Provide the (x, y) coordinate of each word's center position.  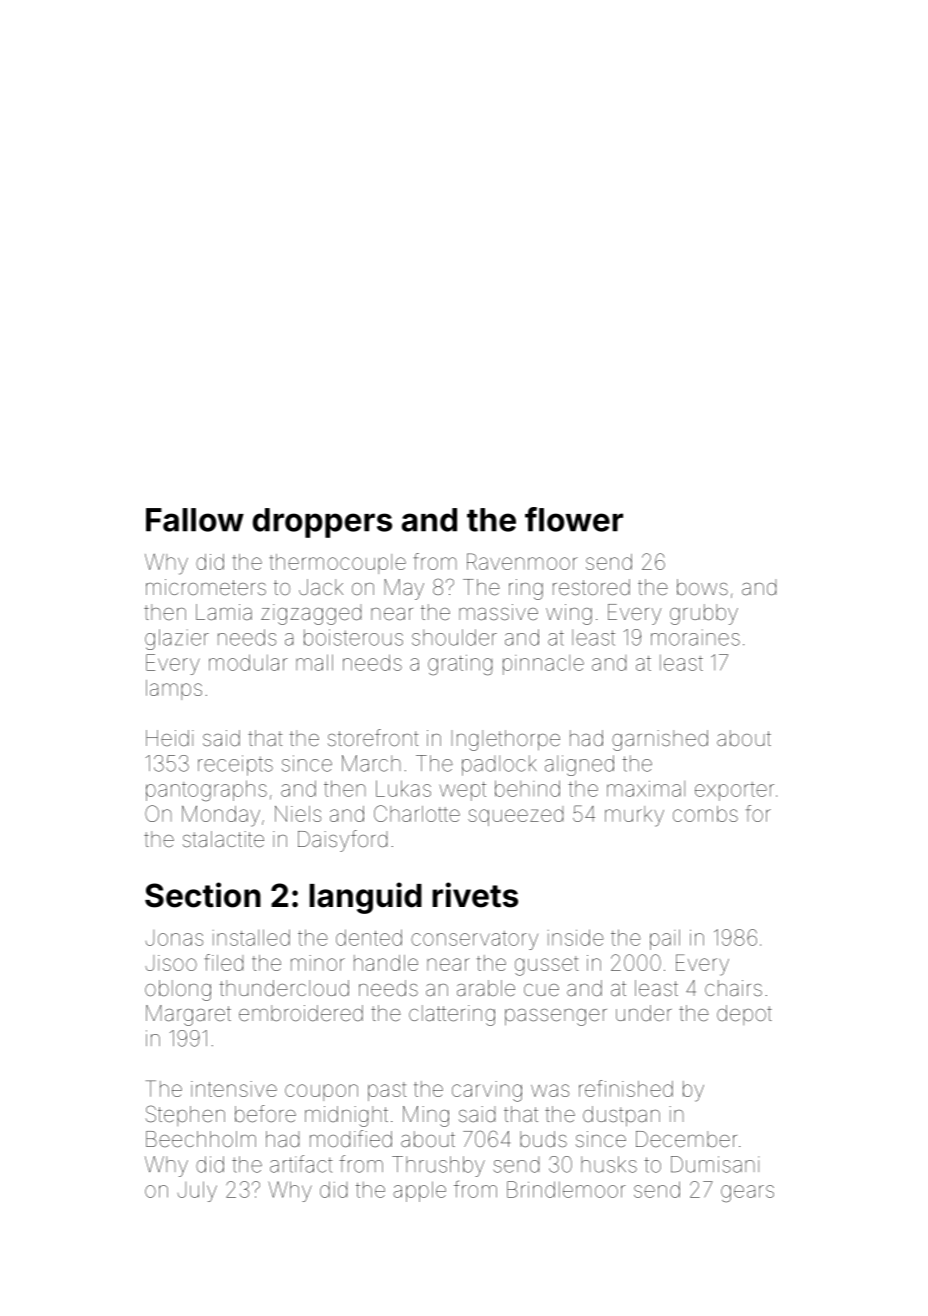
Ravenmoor (522, 561)
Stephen (185, 1115)
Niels (298, 814)
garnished (660, 740)
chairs (733, 988)
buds (543, 1139)
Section (203, 895)
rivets (475, 895)
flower (574, 519)
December (686, 1139)
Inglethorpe (505, 740)
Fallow (195, 520)
